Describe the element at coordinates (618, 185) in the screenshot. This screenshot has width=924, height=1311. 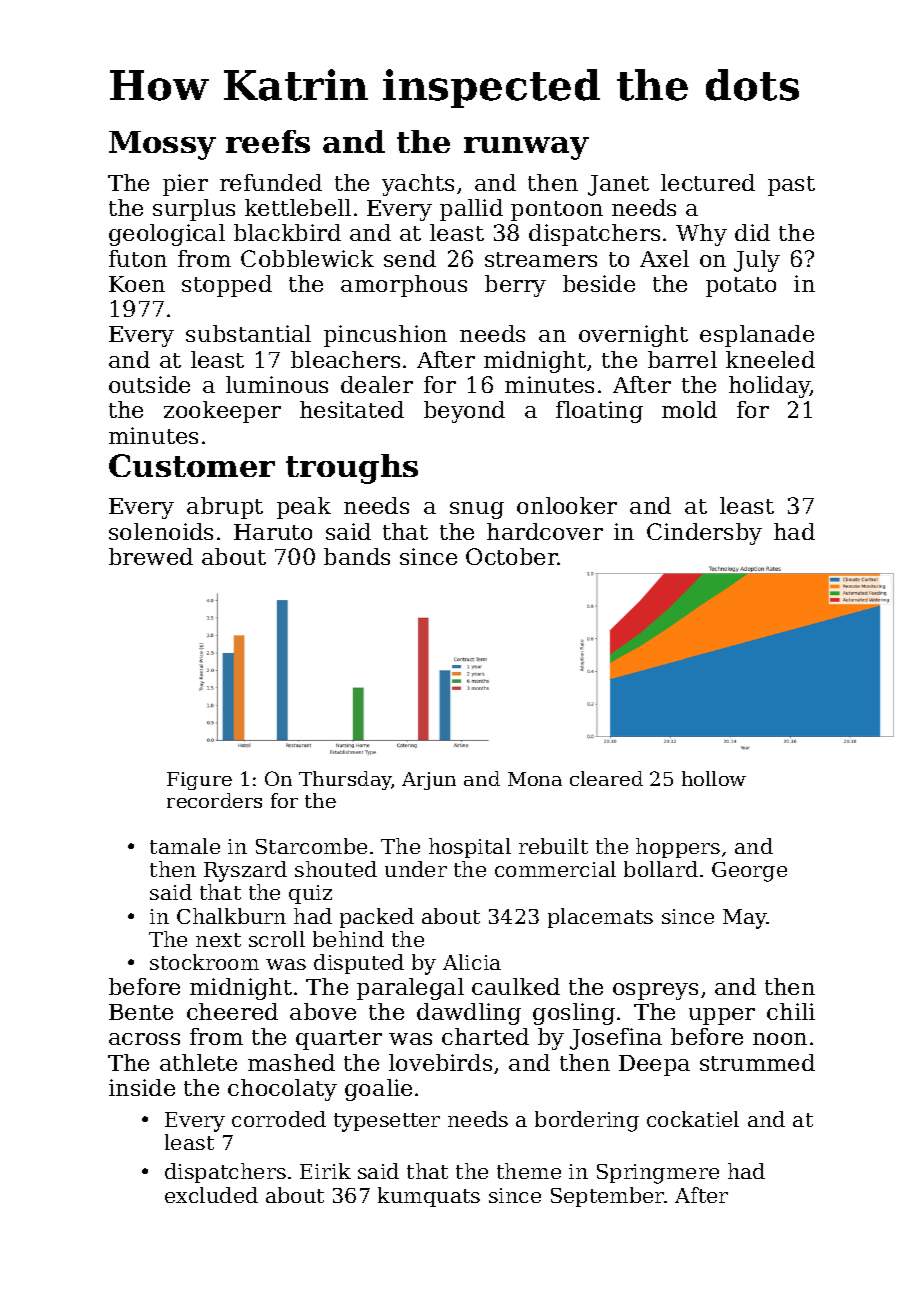
I see `Janet` at that location.
